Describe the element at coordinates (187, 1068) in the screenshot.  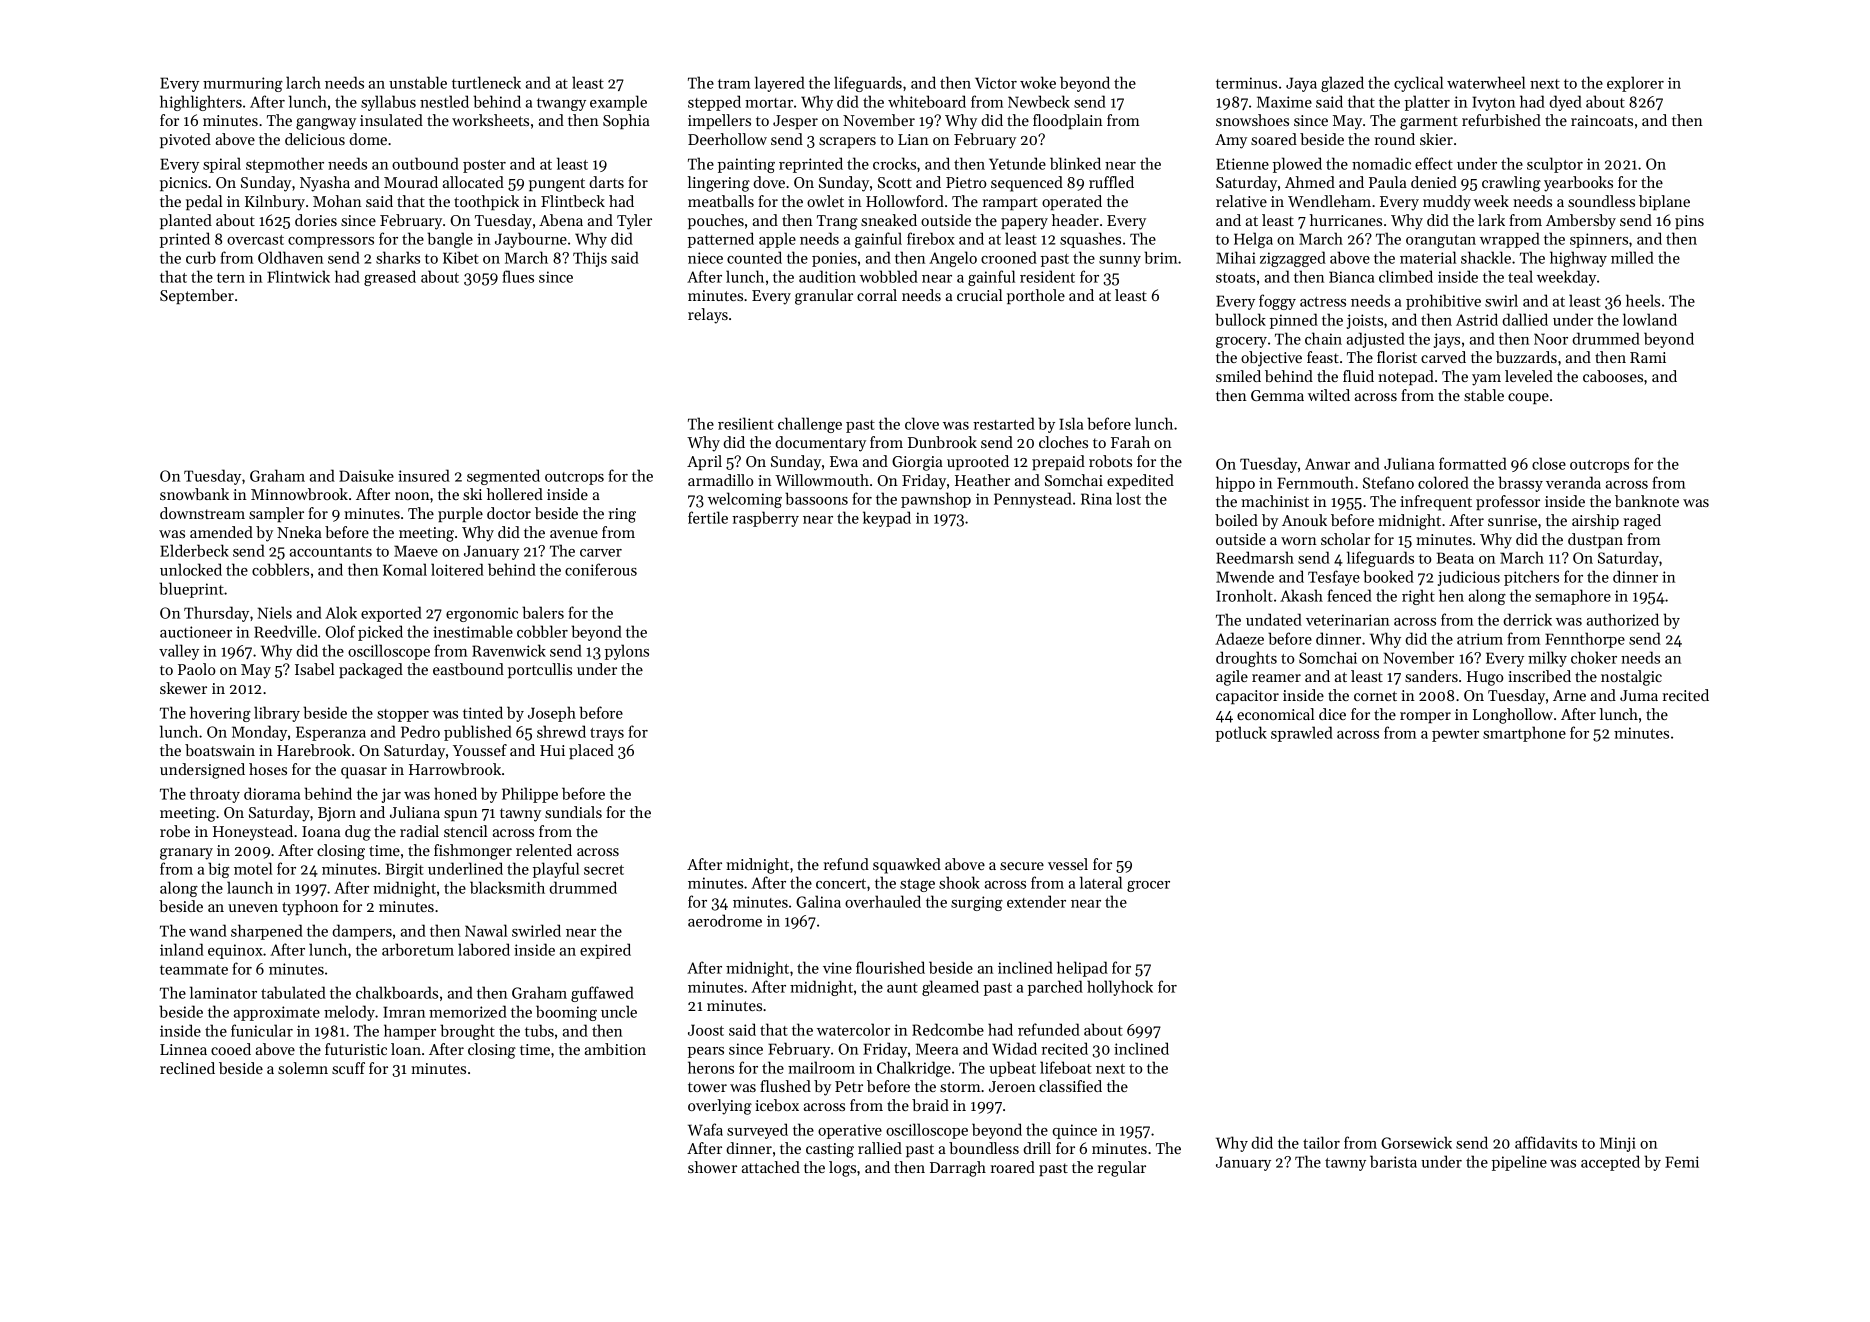
I see `reclined` at that location.
